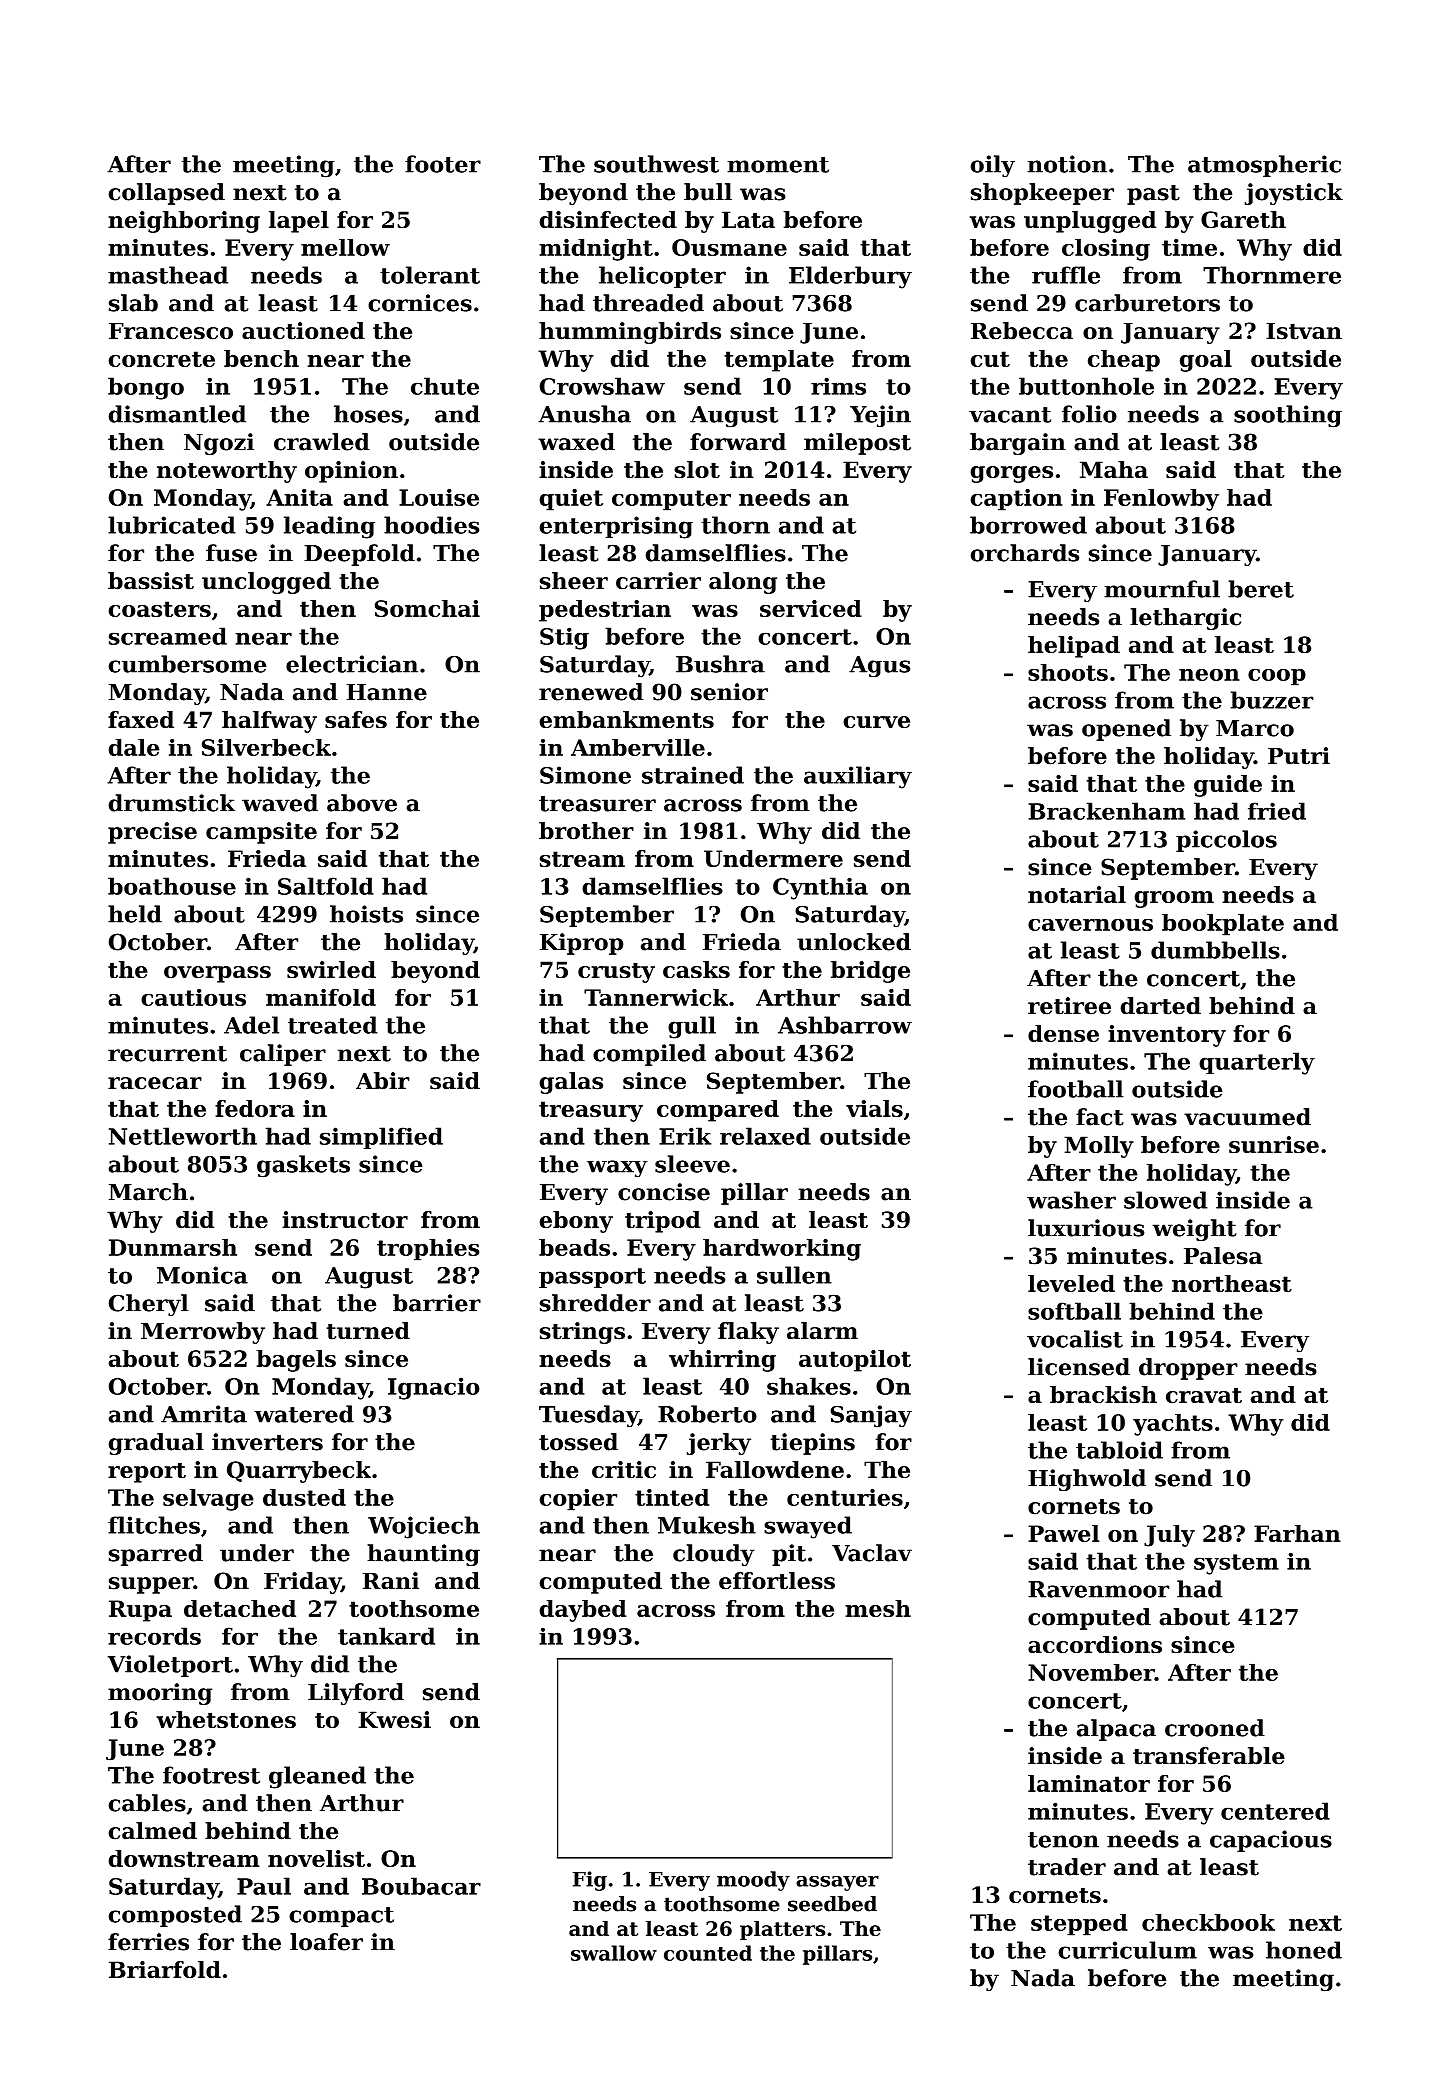 Image resolution: width=1450 pixels, height=2100 pixels. Describe the element at coordinates (1304, 331) in the image. I see `Istvan` at that location.
